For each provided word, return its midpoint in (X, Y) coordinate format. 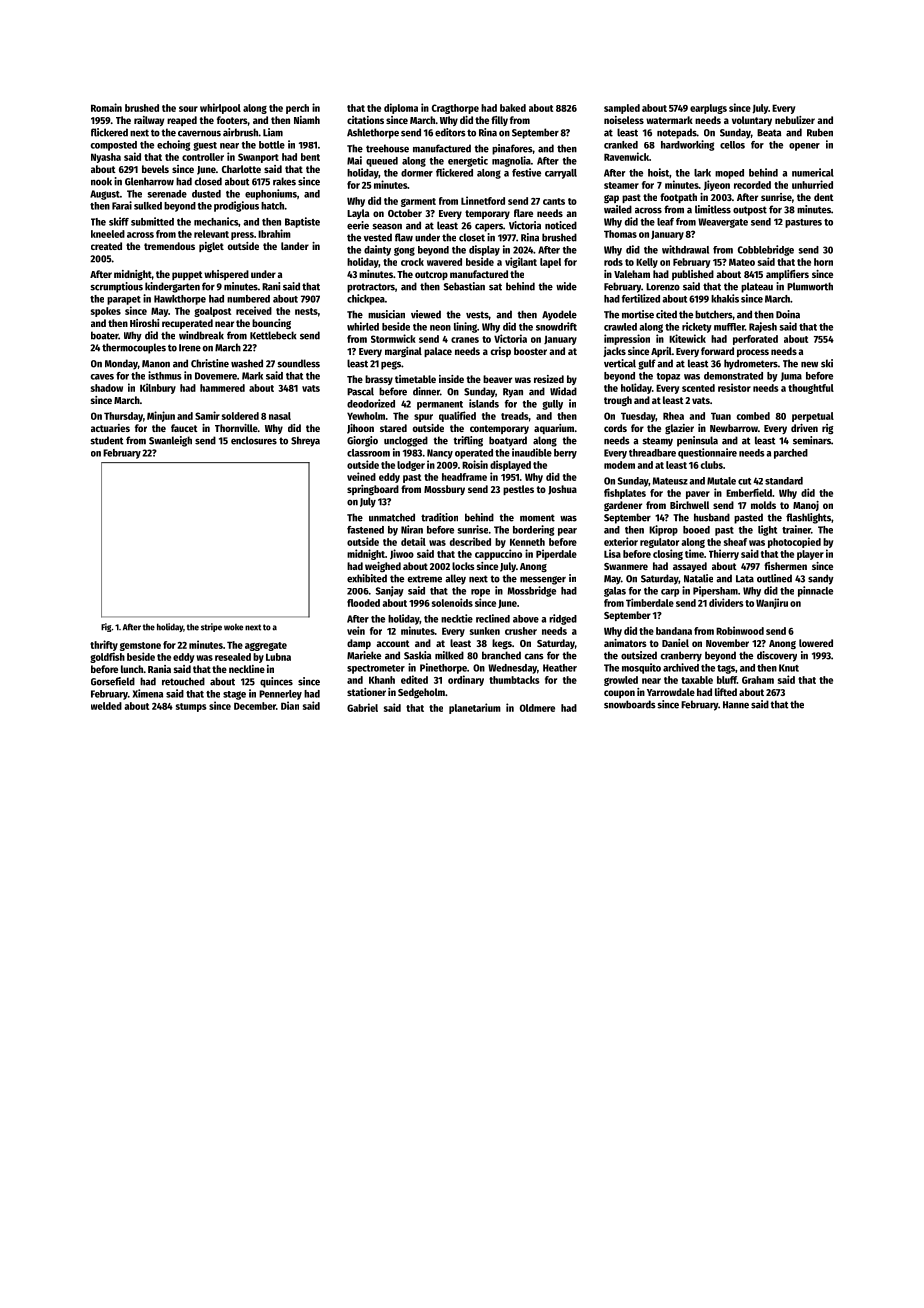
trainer (796, 529)
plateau (757, 287)
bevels (155, 169)
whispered (226, 275)
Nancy (440, 454)
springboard (373, 490)
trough (618, 401)
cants (554, 201)
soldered (240, 416)
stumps (191, 707)
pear (567, 532)
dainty (377, 250)
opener (804, 147)
